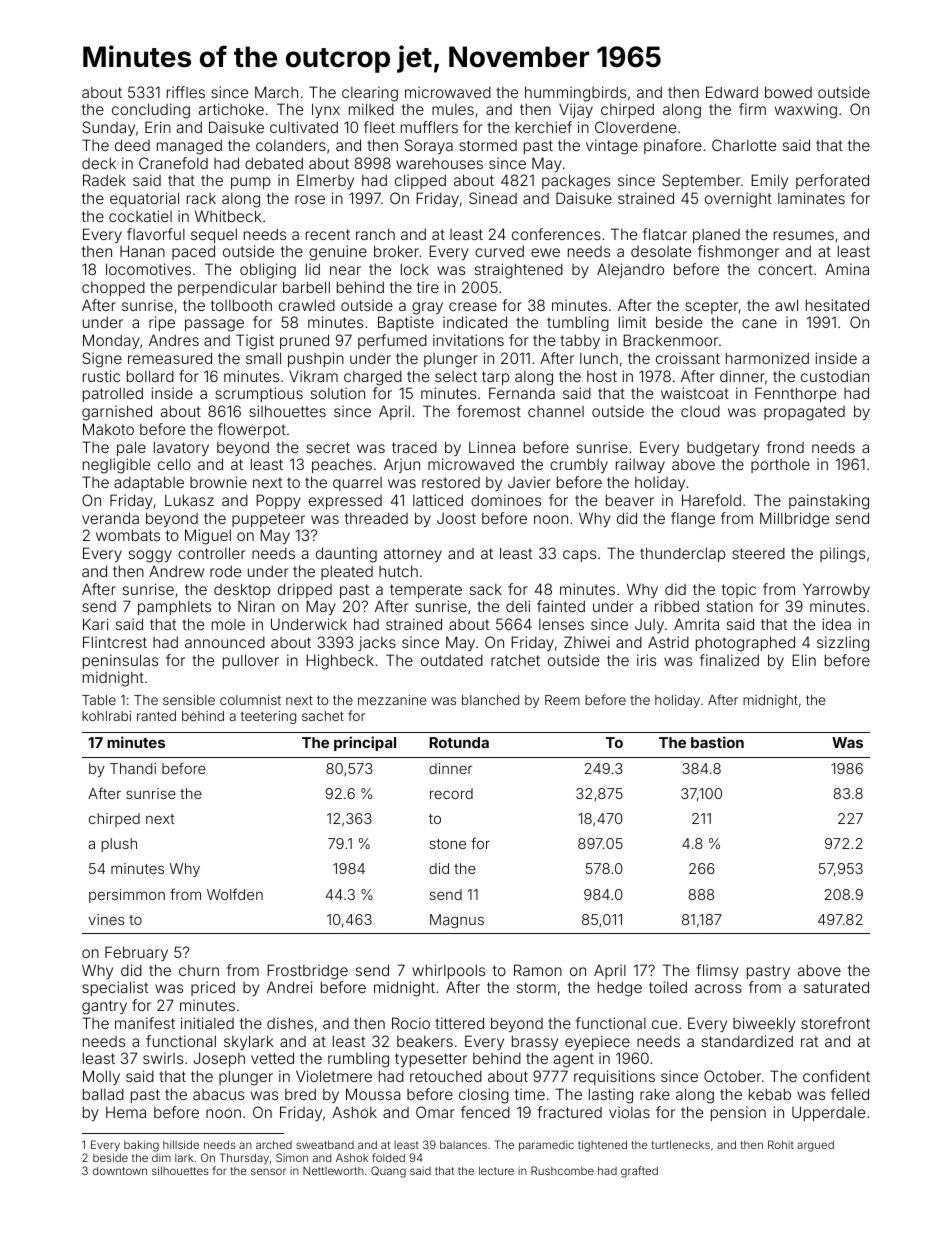 The height and width of the screenshot is (1233, 952). Describe the element at coordinates (106, 716) in the screenshot. I see `kohlrabi` at that location.
